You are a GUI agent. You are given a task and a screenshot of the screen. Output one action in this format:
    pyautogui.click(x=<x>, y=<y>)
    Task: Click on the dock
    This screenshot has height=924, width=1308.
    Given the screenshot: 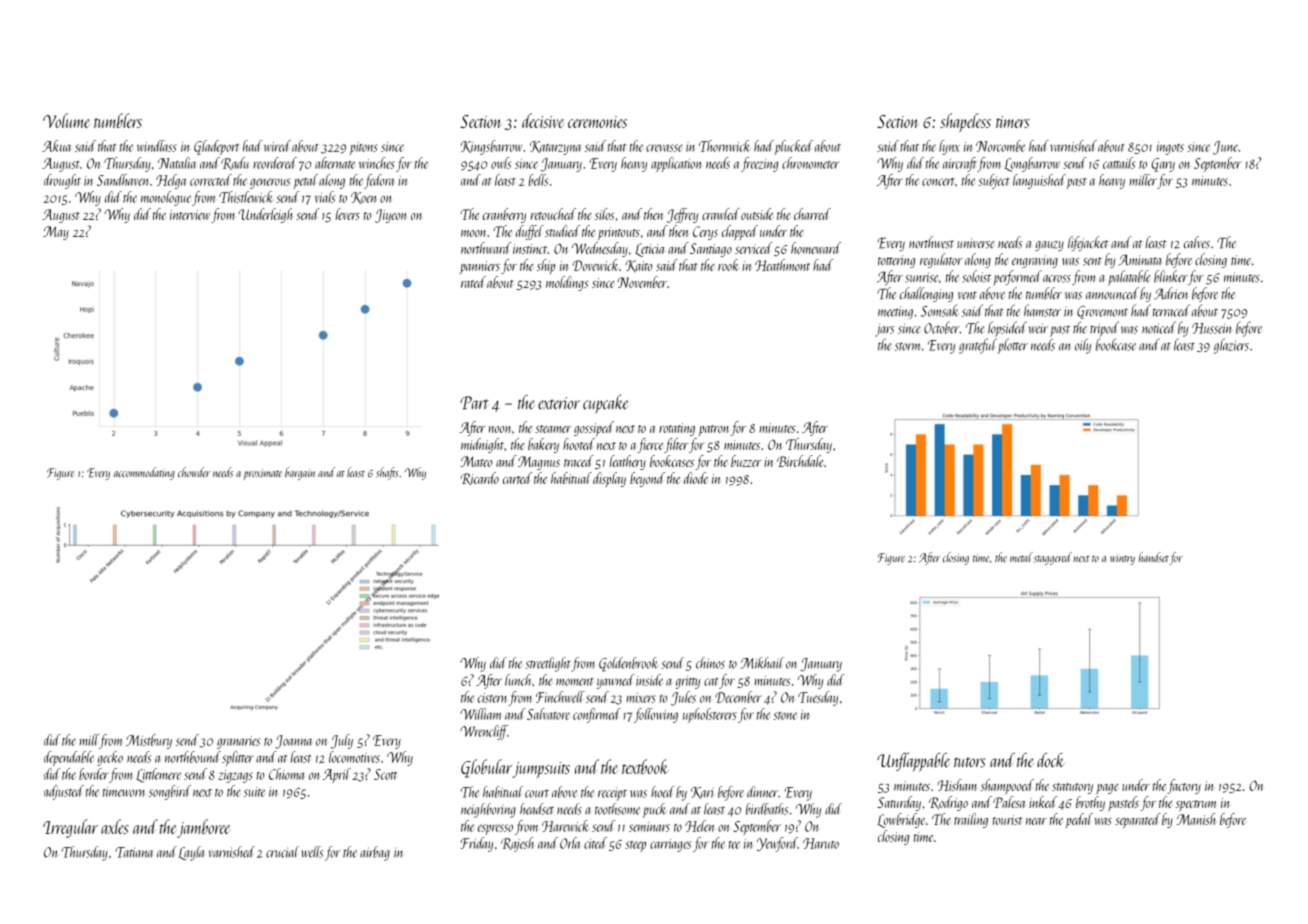 What is the action you would take?
    pyautogui.click(x=1051, y=760)
